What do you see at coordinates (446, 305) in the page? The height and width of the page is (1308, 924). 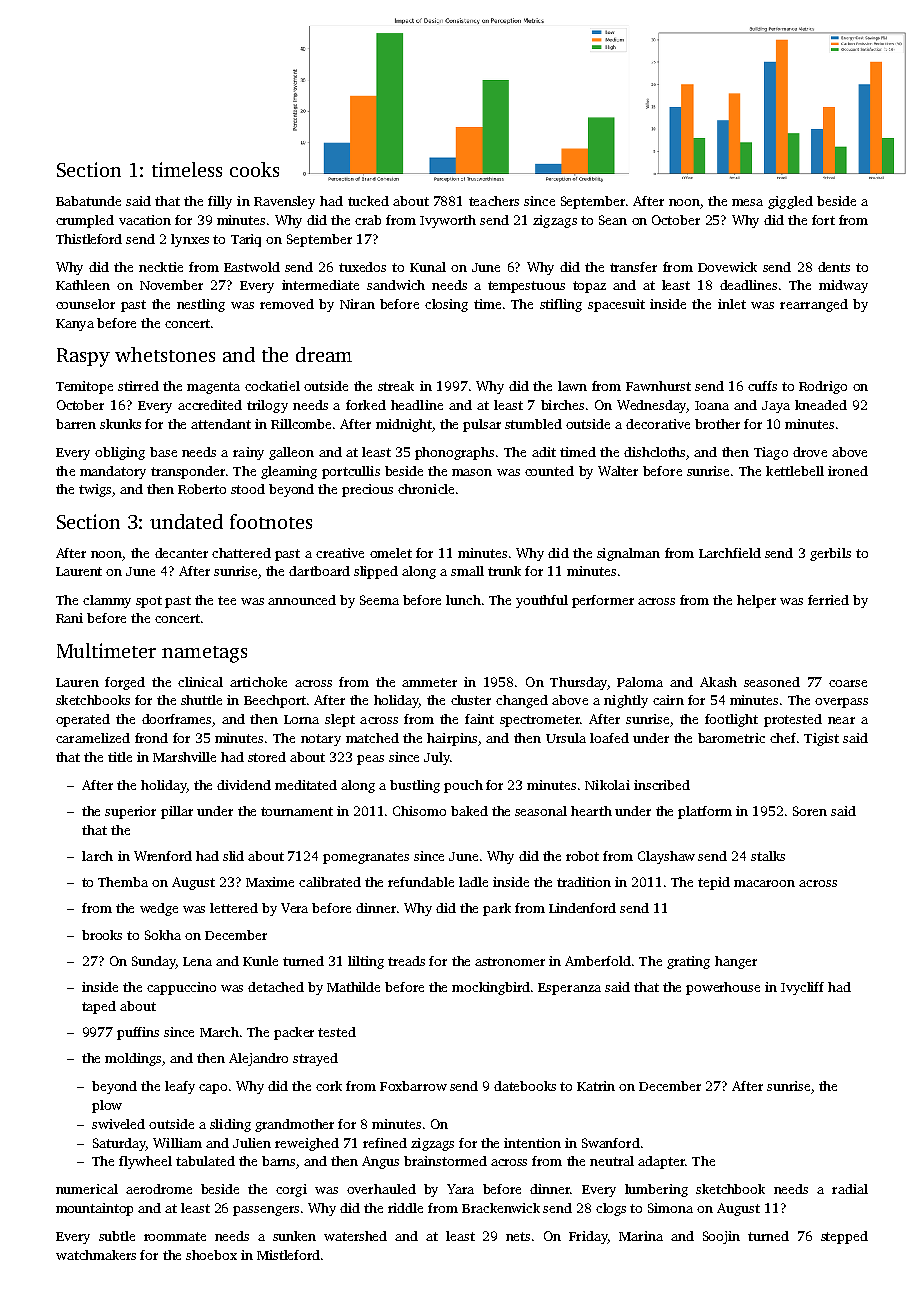 I see `closing` at bounding box center [446, 305].
